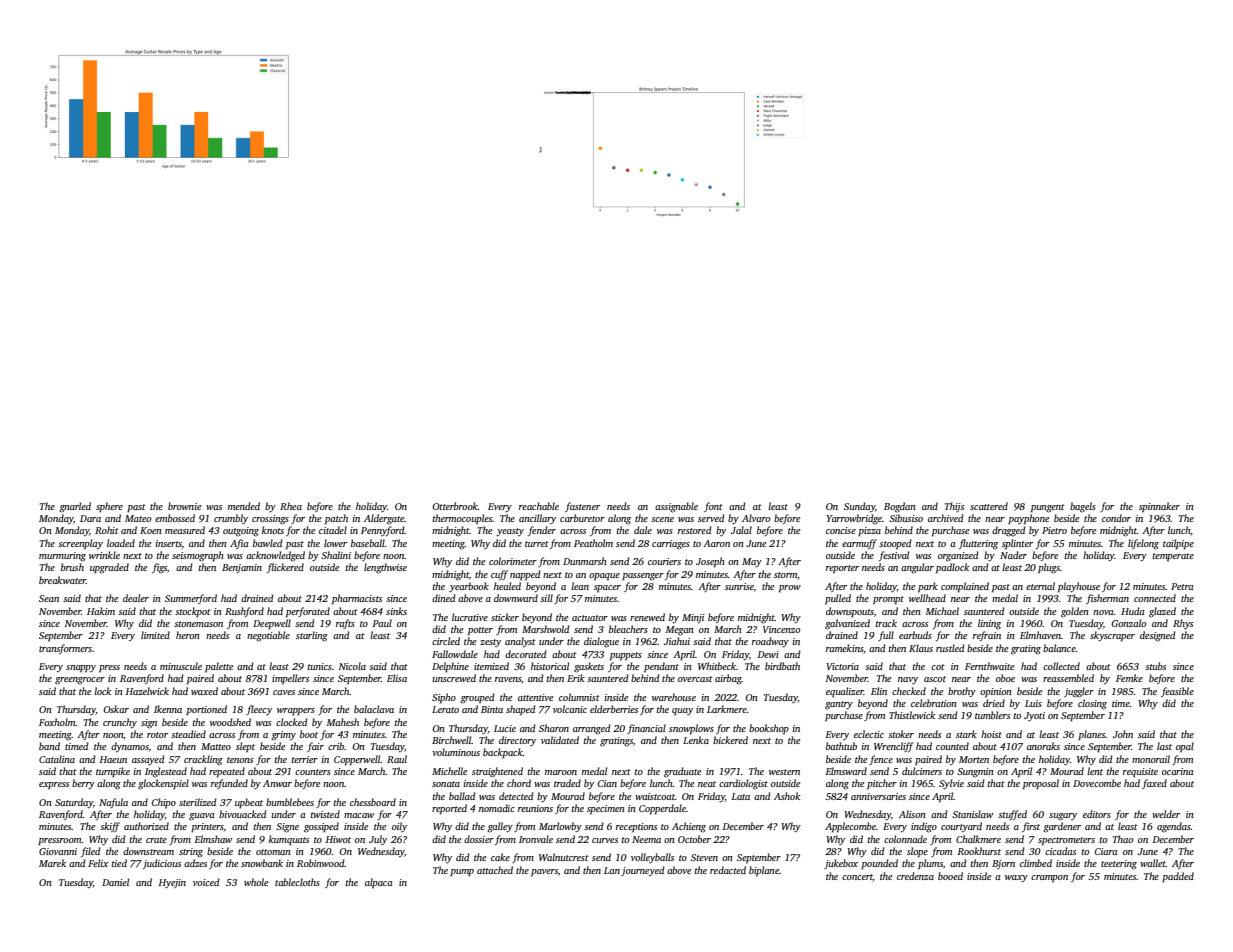 The height and width of the document is (952, 1233). What do you see at coordinates (62, 557) in the document?
I see `murmuring` at bounding box center [62, 557].
